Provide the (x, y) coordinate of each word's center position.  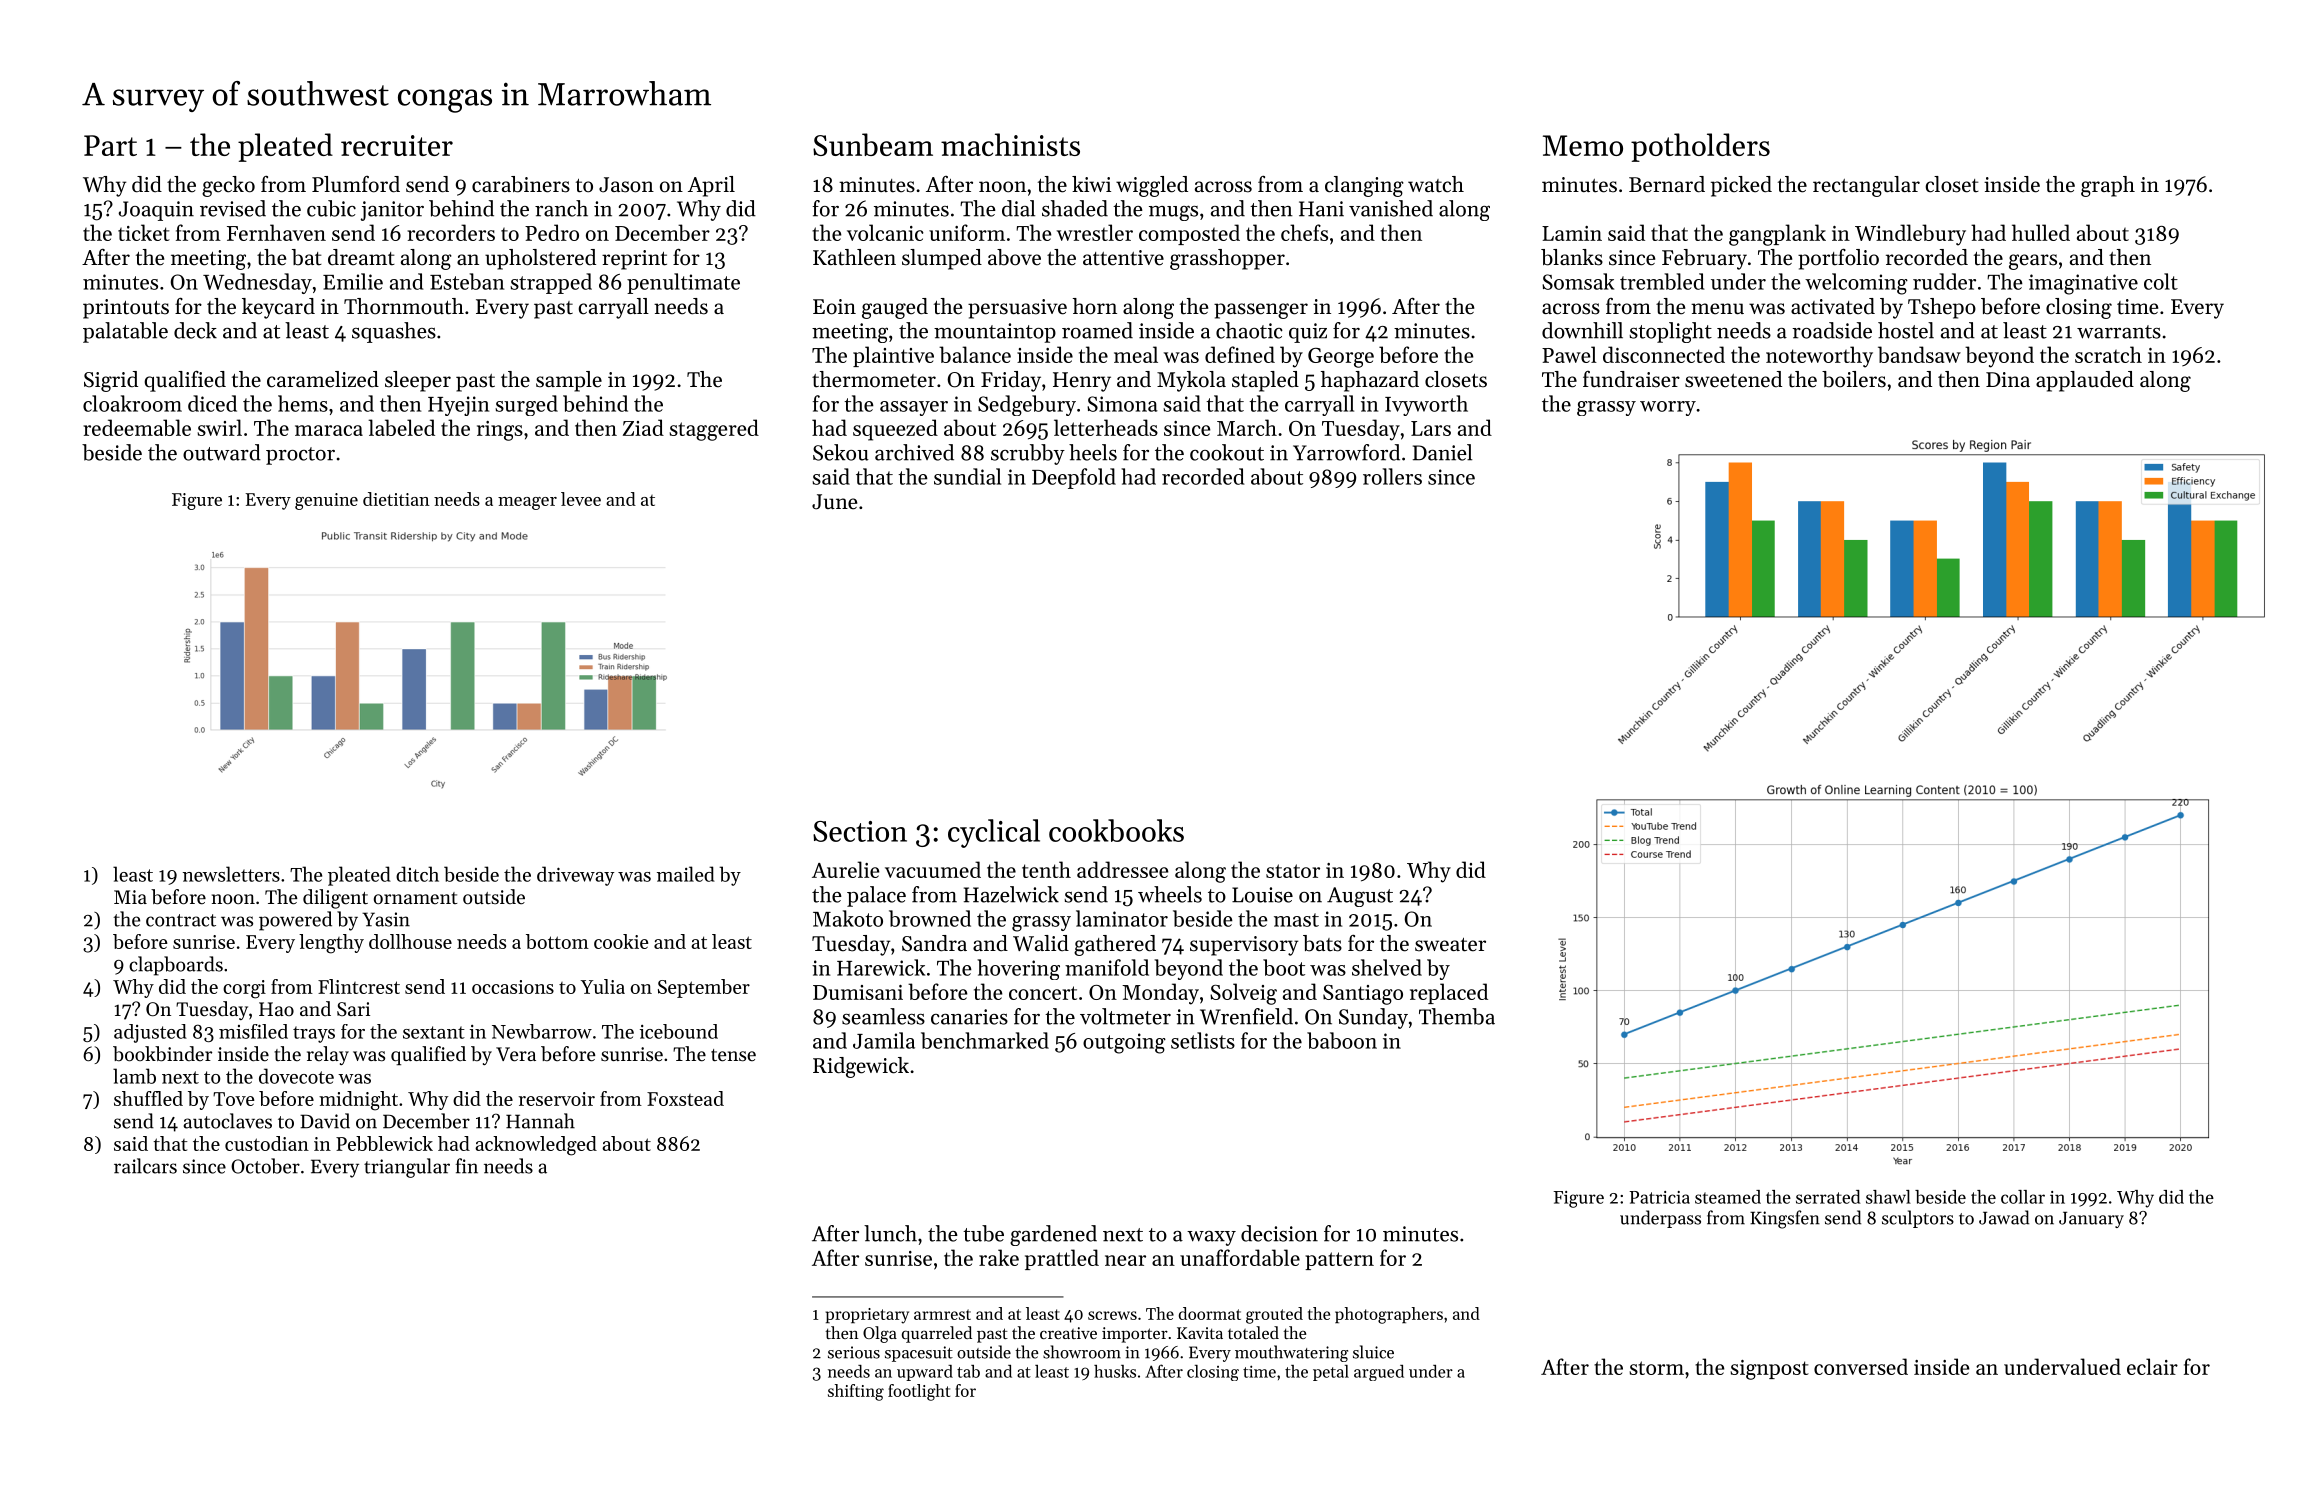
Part (110, 145)
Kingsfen (1785, 1219)
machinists (1010, 144)
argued (1379, 1373)
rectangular (1866, 186)
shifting (856, 1392)
